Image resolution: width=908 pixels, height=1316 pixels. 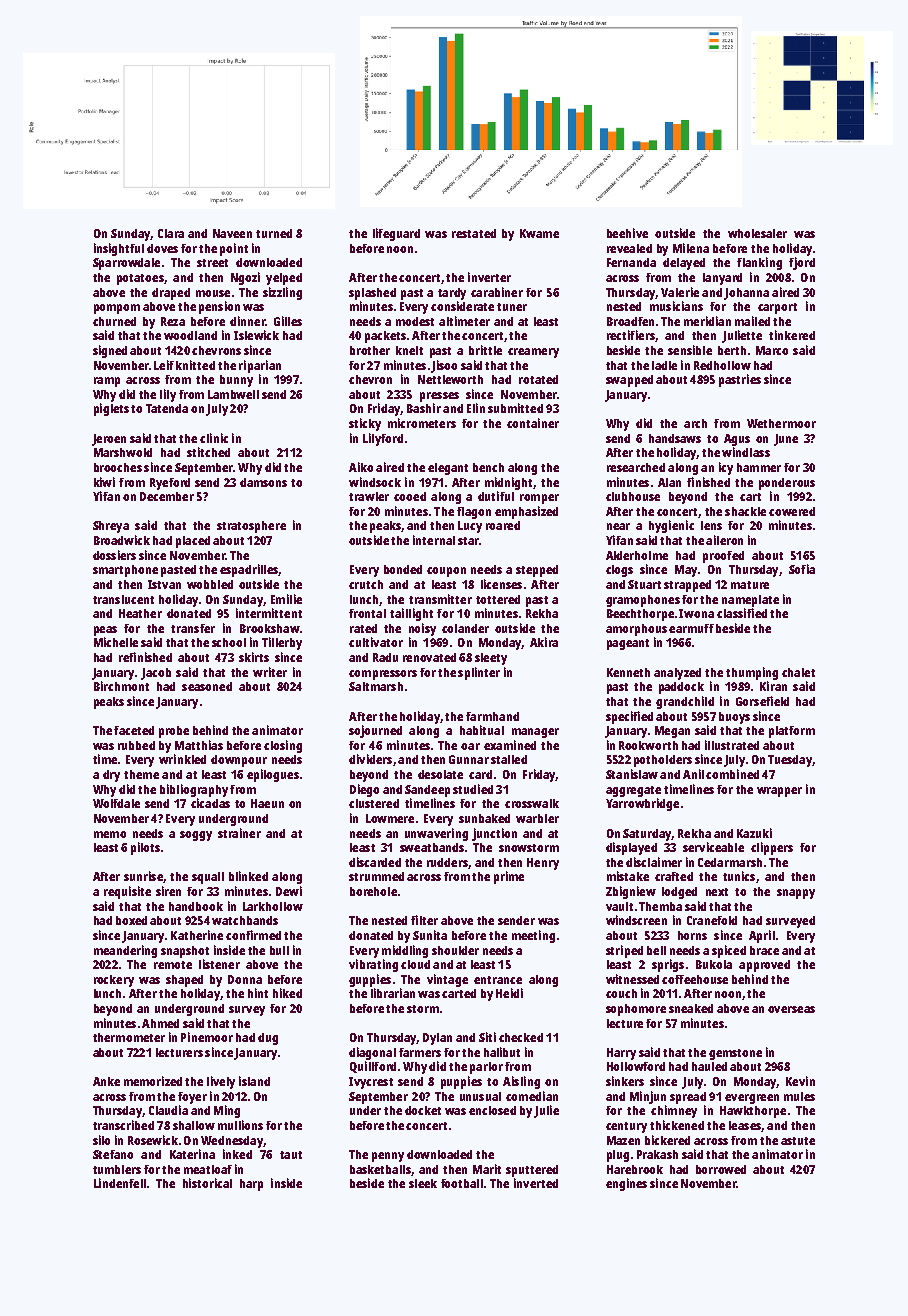 I want to click on musicians, so click(x=676, y=306).
